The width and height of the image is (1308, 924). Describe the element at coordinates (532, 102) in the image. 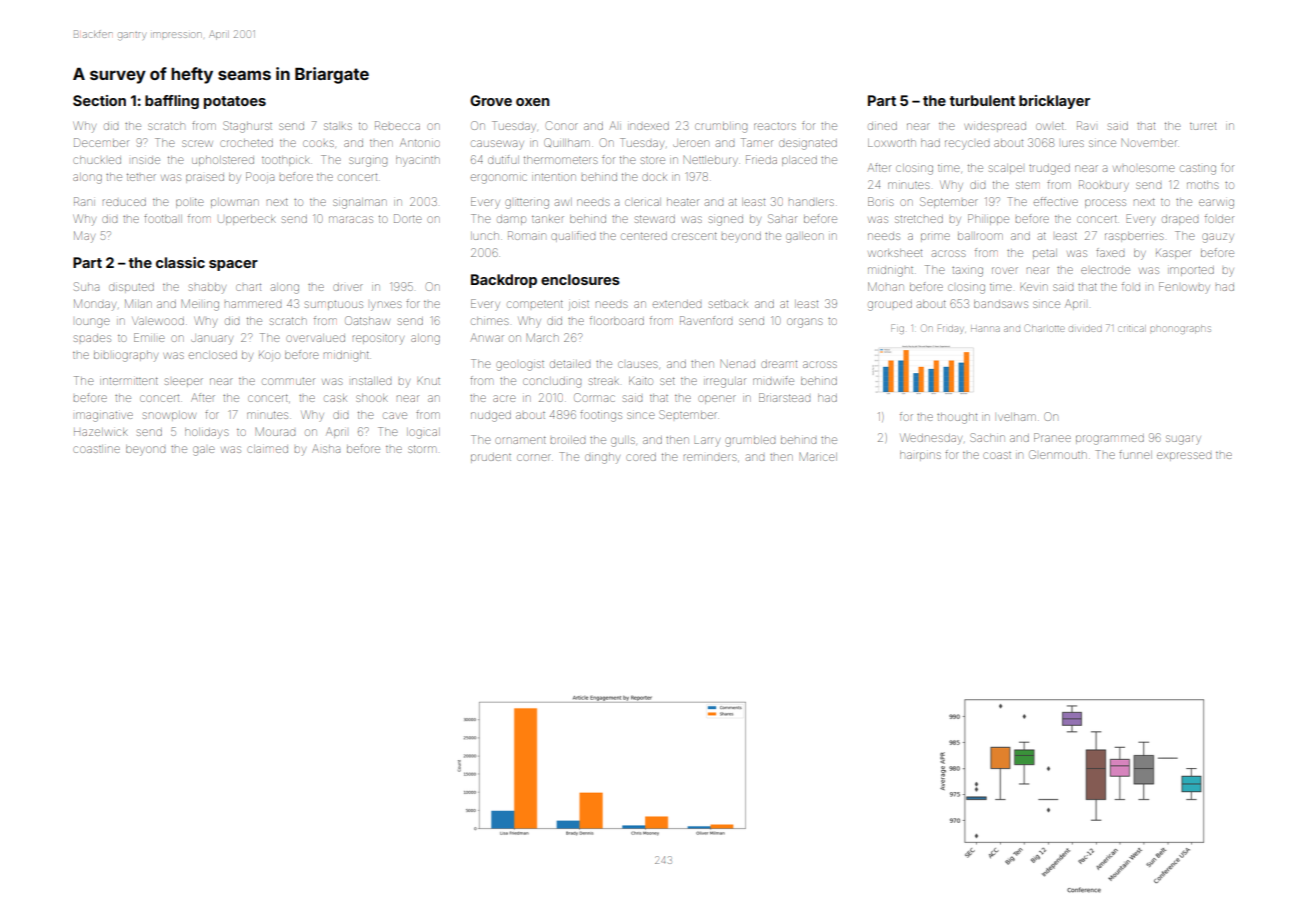

I see `oxen` at that location.
